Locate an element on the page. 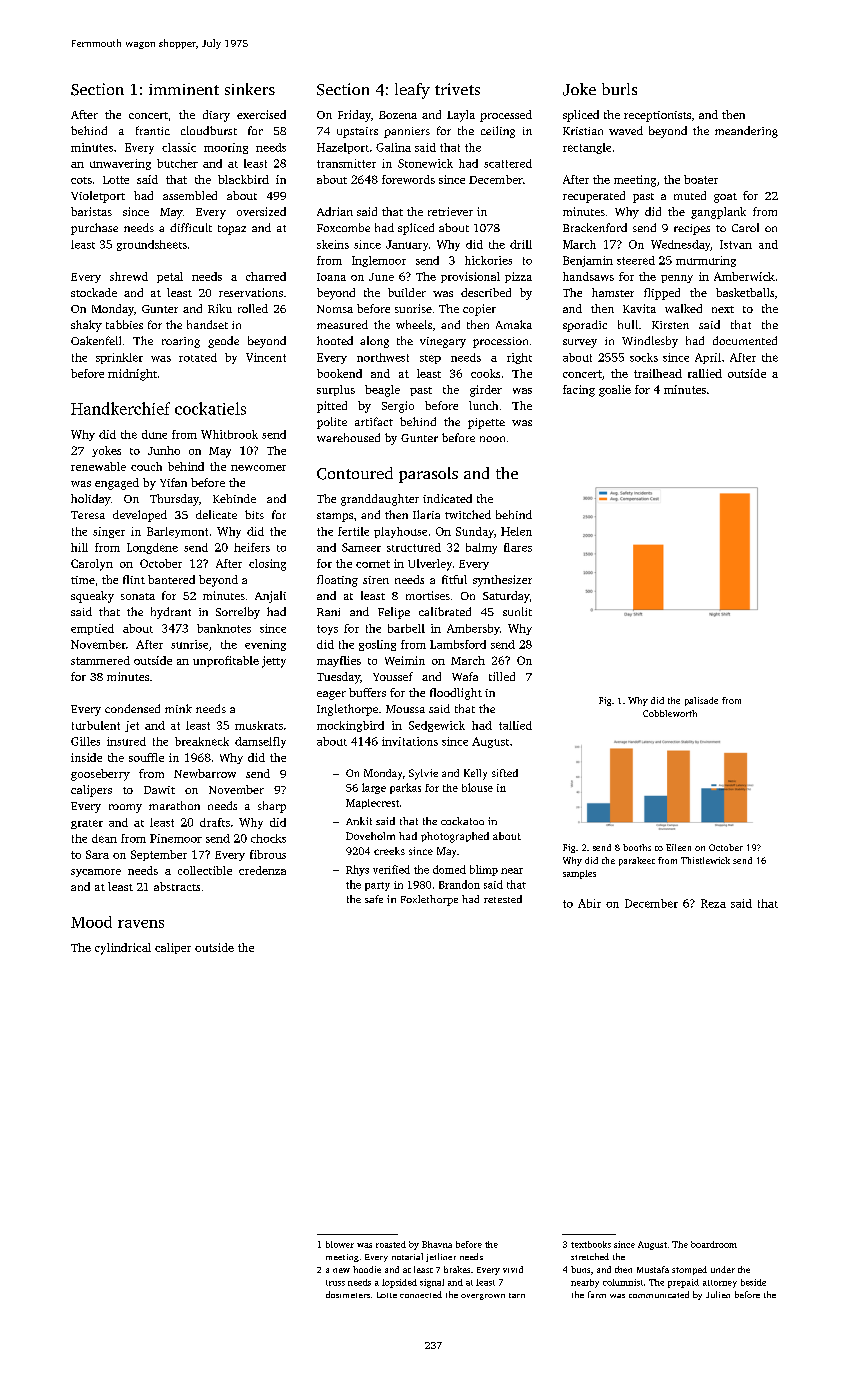 Image resolution: width=849 pixels, height=1400 pixels. sinkers is located at coordinates (250, 89).
